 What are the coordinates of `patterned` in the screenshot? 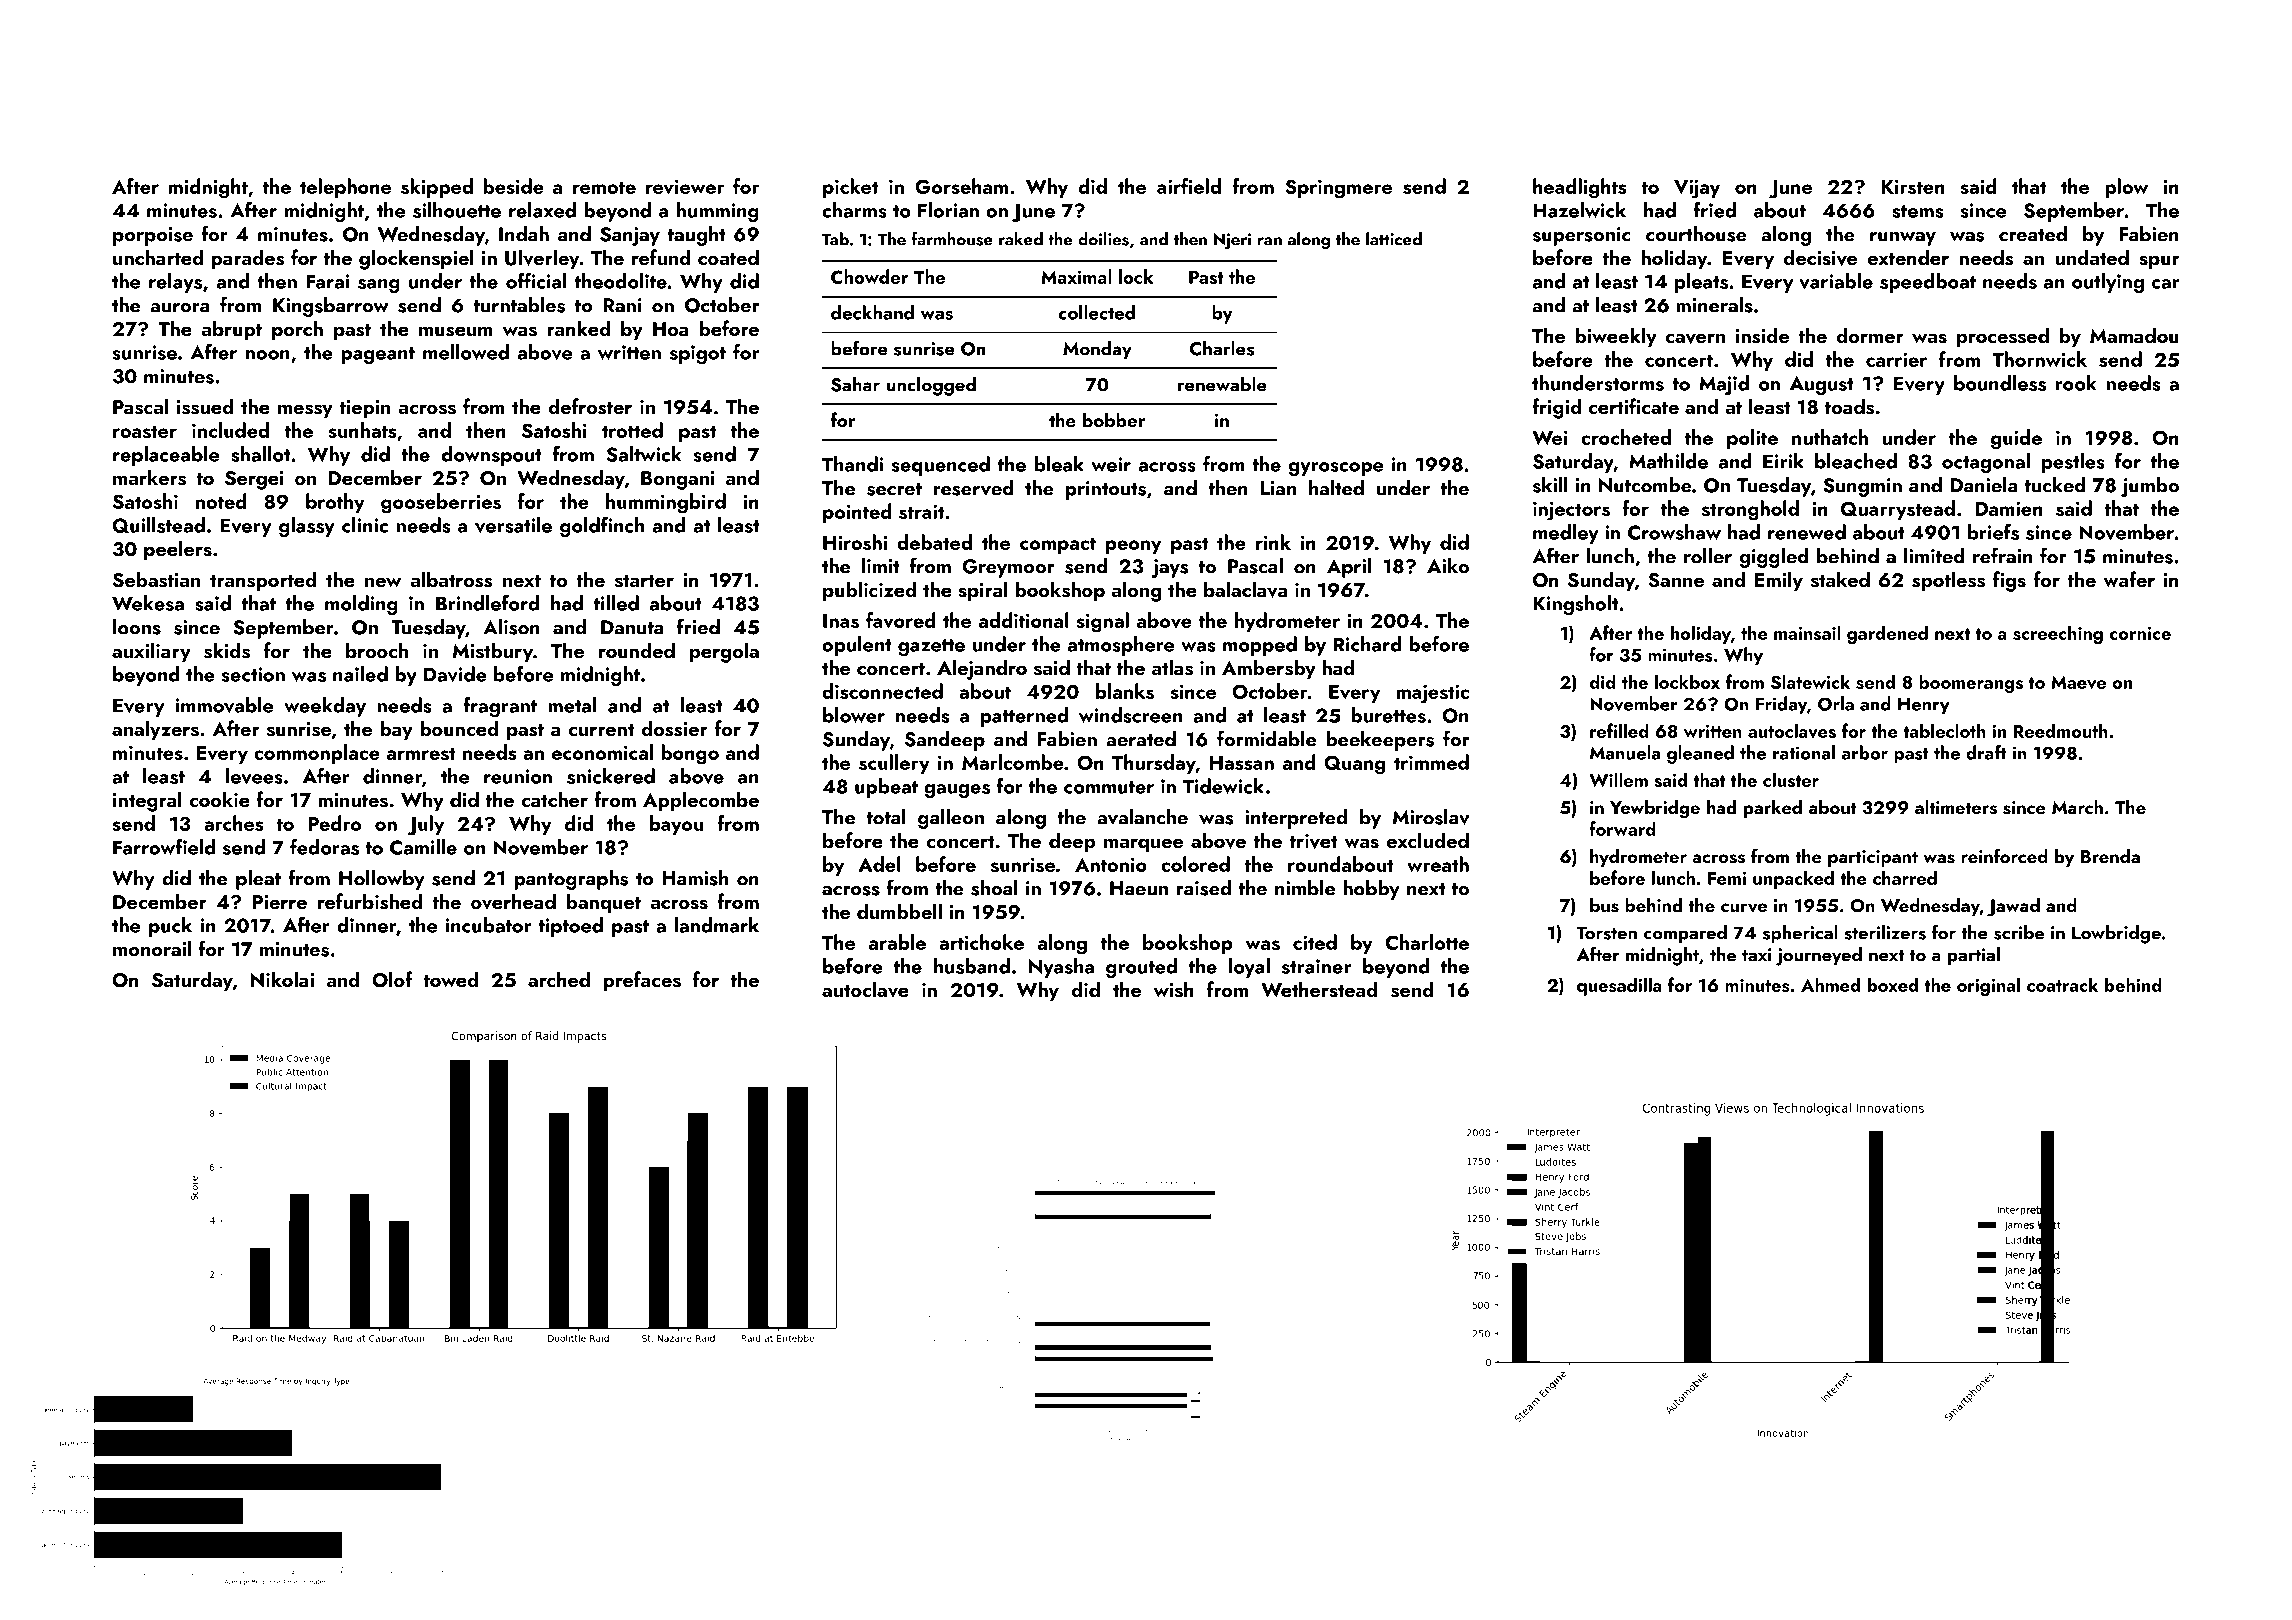 It's located at (1024, 717).
